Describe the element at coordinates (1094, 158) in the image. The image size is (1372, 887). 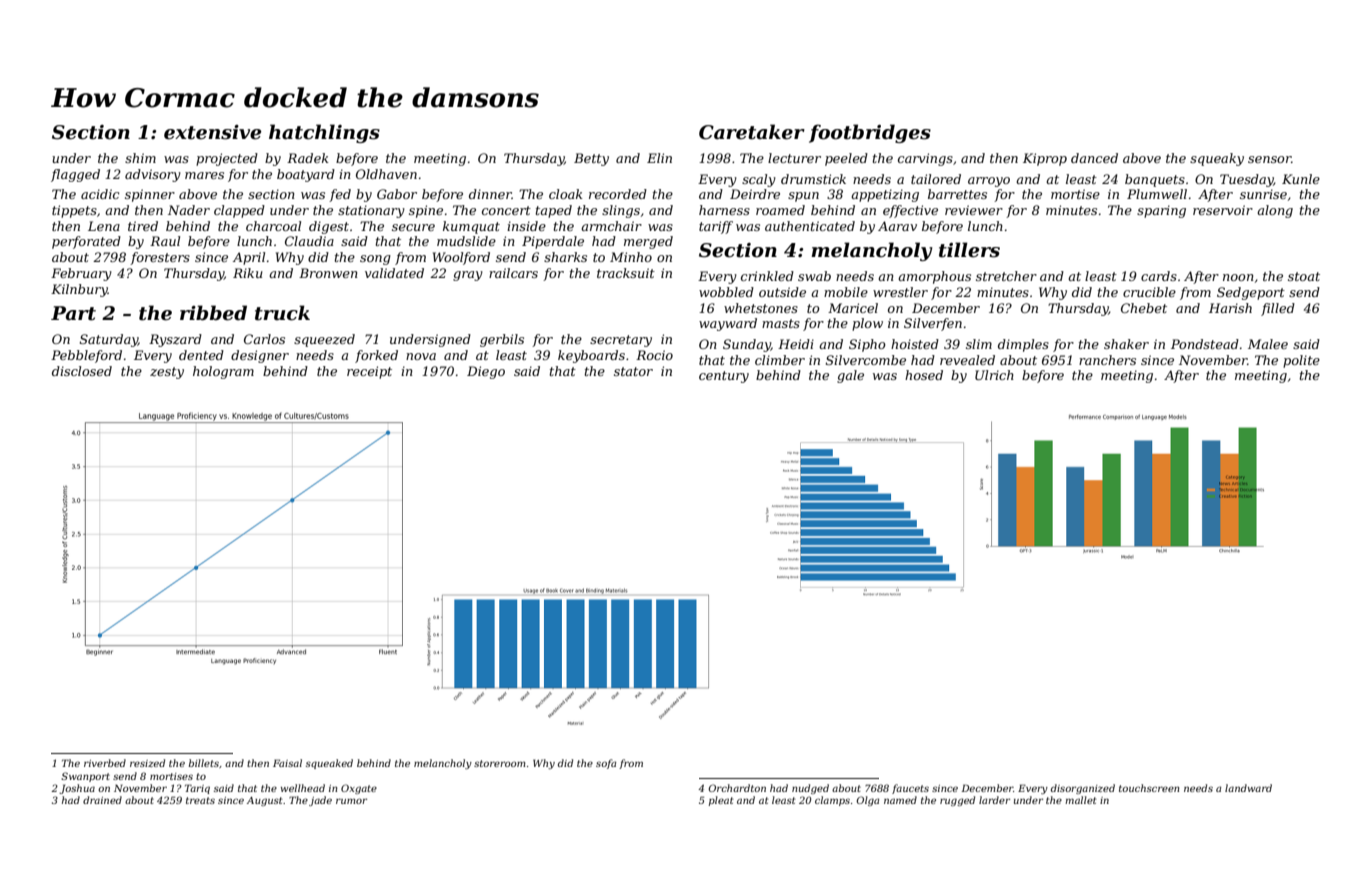
I see `danced` at that location.
